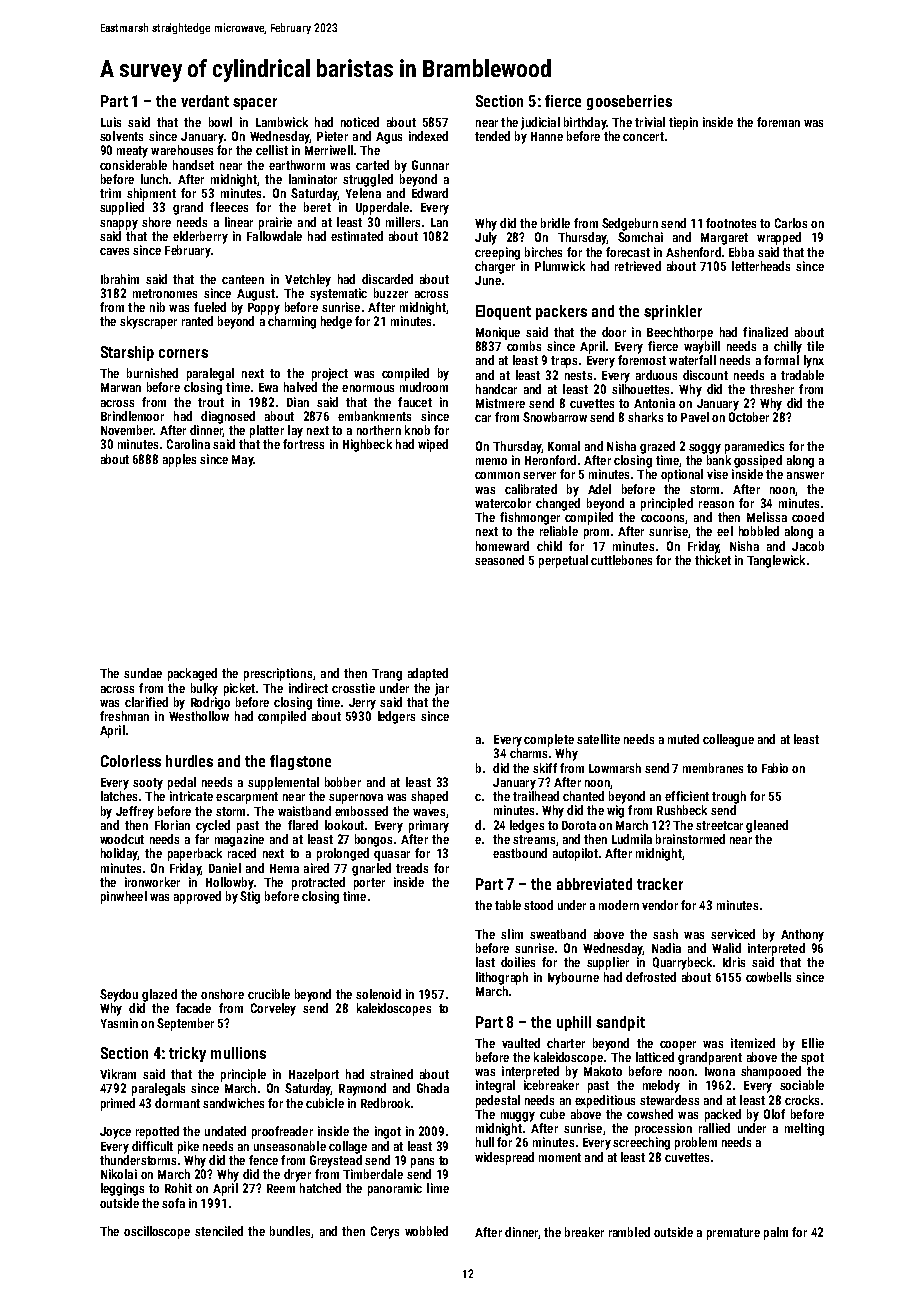 The image size is (924, 1308). Describe the element at coordinates (396, 717) in the screenshot. I see `ledgers` at that location.
